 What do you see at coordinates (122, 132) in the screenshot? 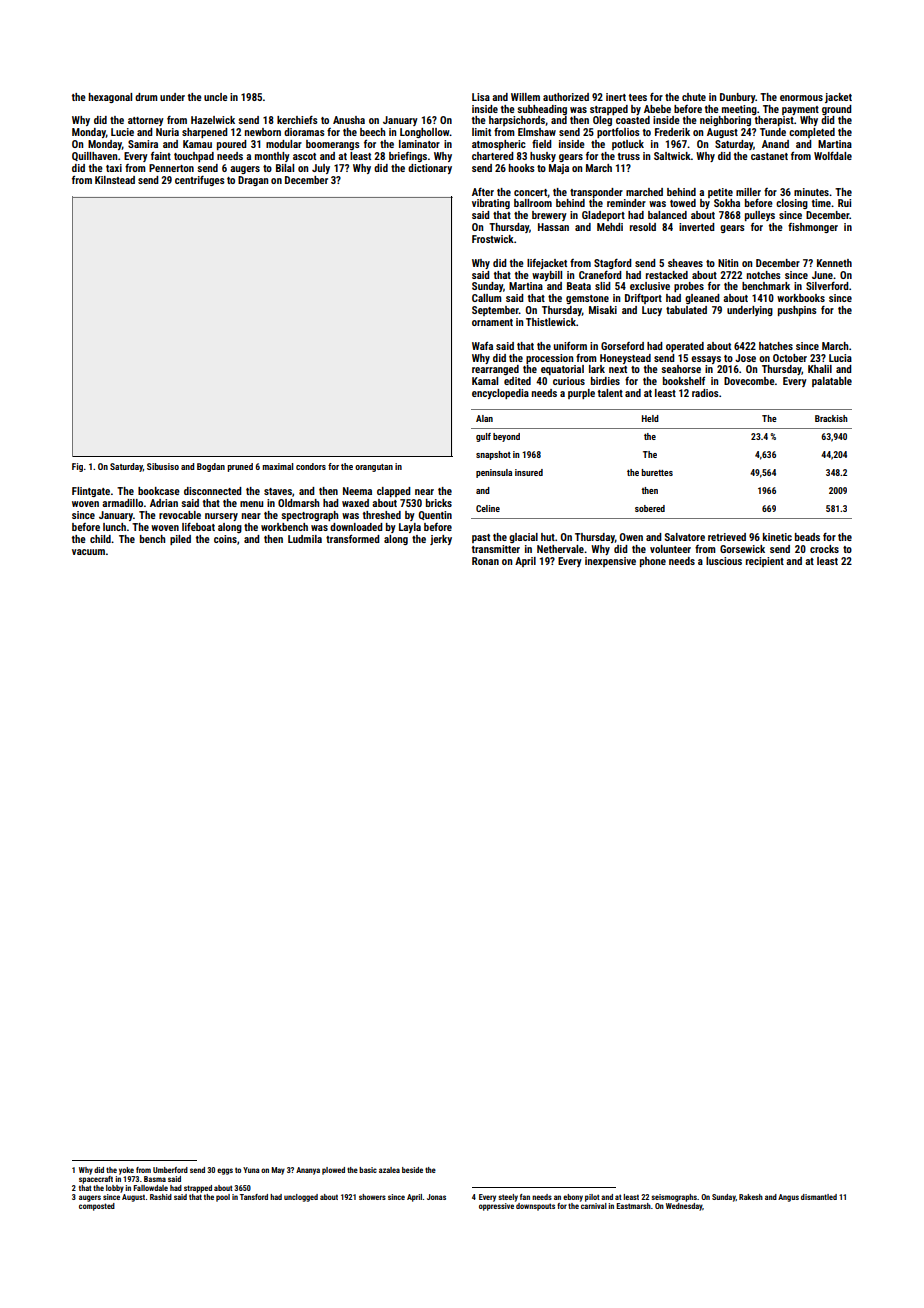
I see `Lucie` at bounding box center [122, 132].
